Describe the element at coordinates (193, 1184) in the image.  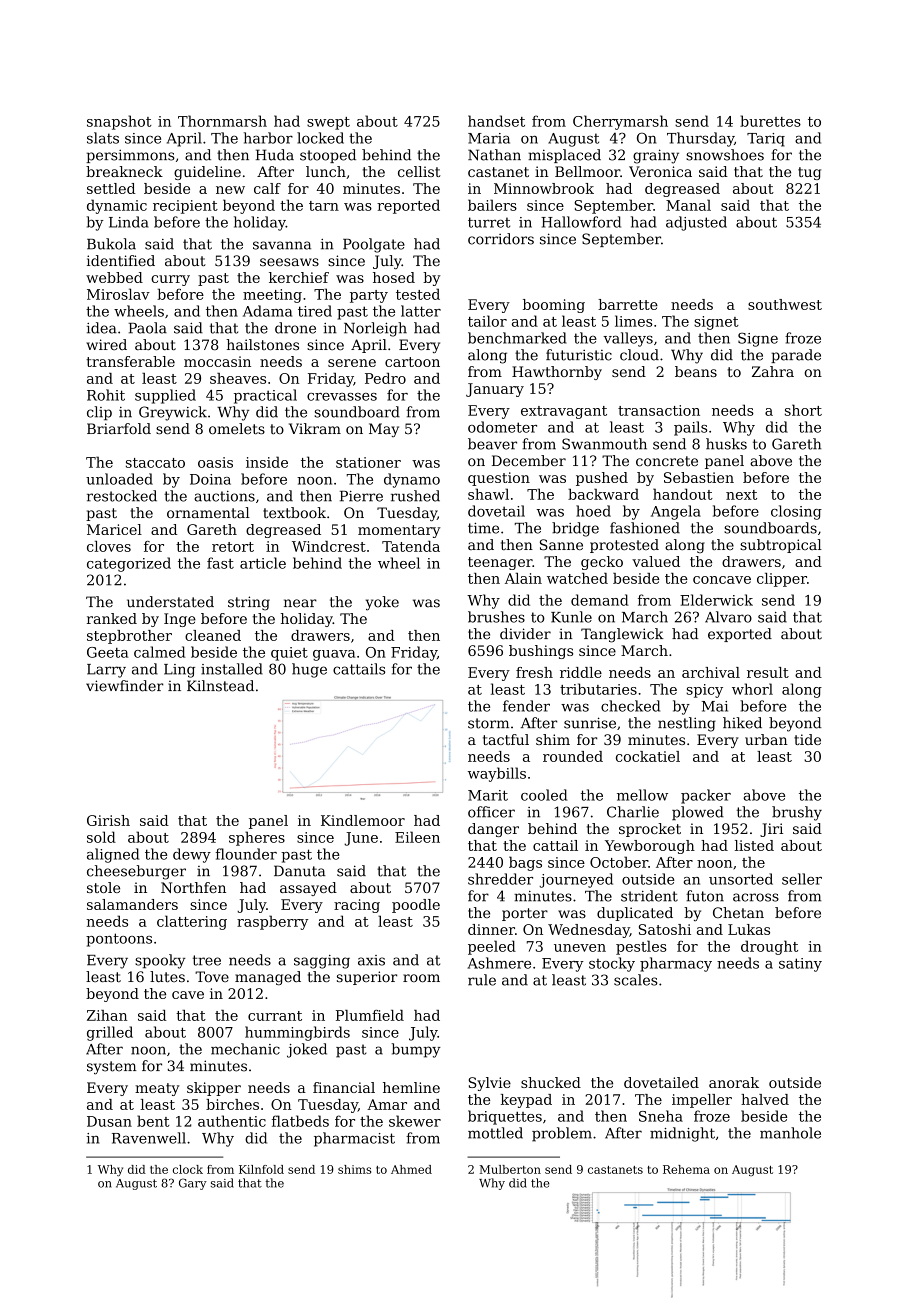
I see `Gary` at that location.
